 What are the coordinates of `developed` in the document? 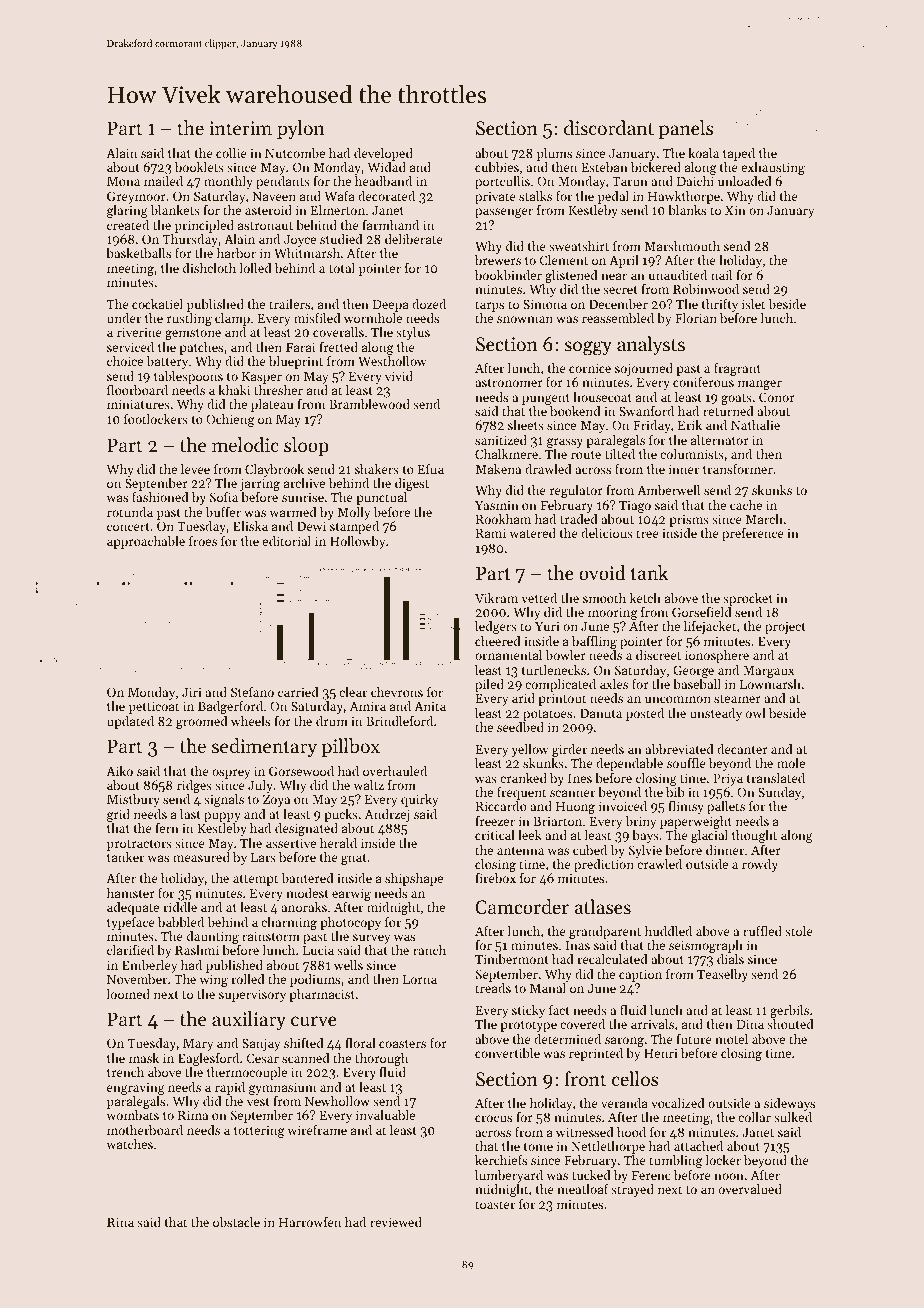 It's located at (383, 154).
